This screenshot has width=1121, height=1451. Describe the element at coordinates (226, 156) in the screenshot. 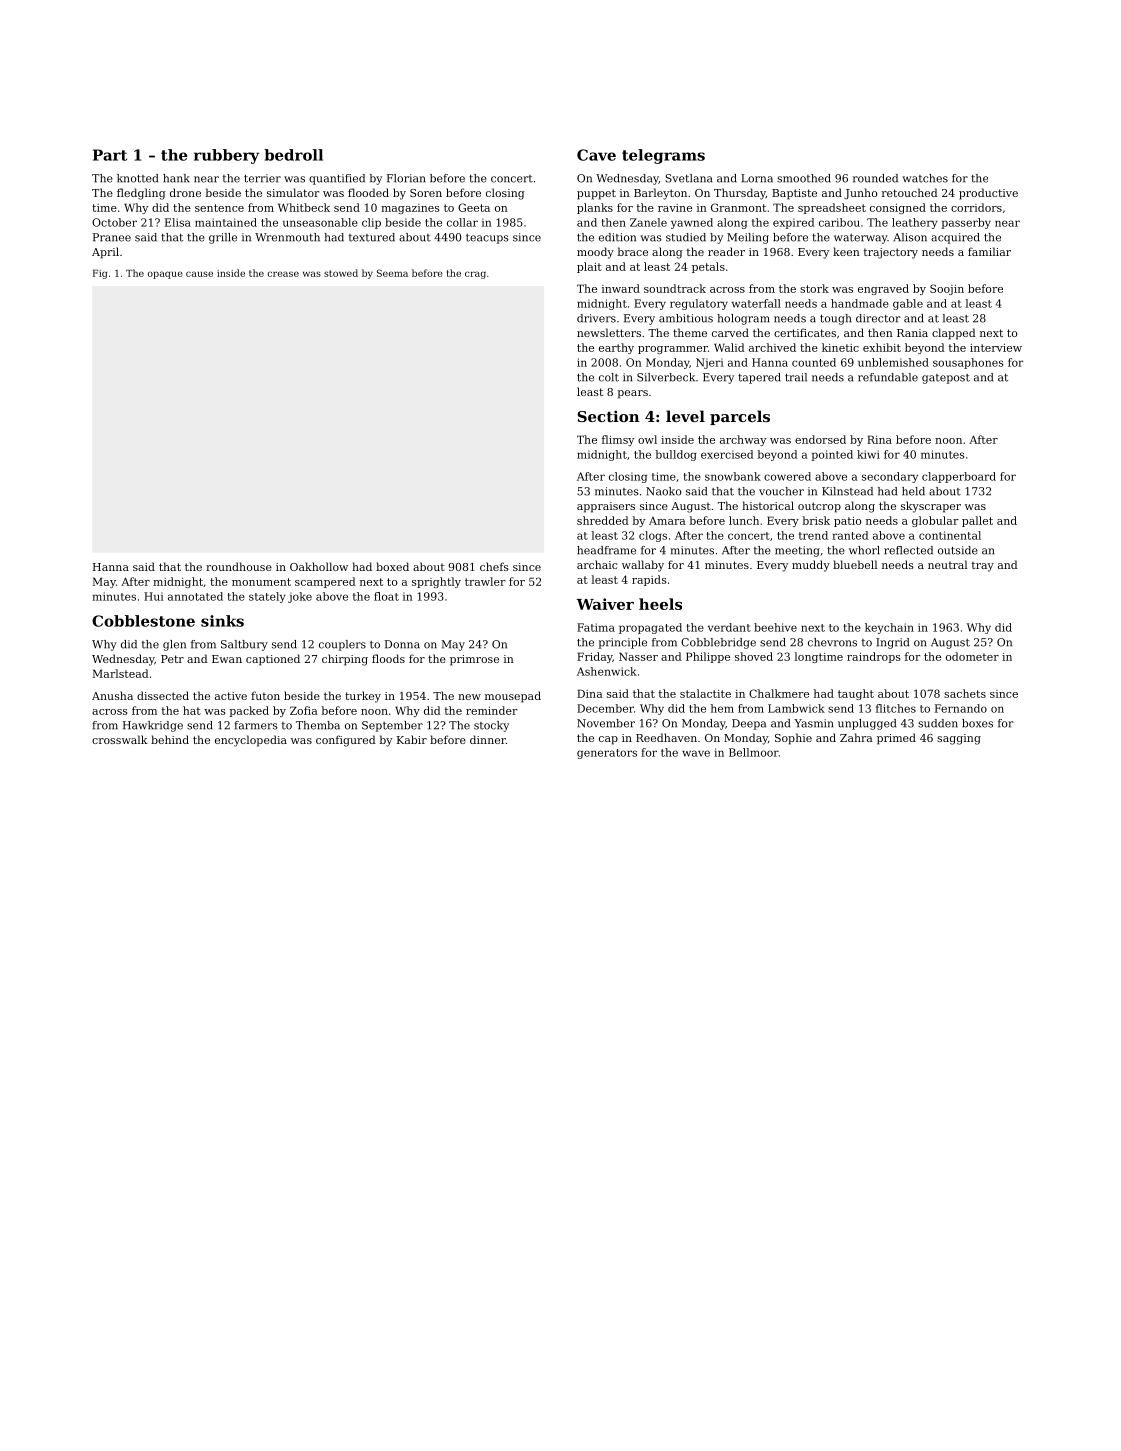

I see `rubbery` at that location.
